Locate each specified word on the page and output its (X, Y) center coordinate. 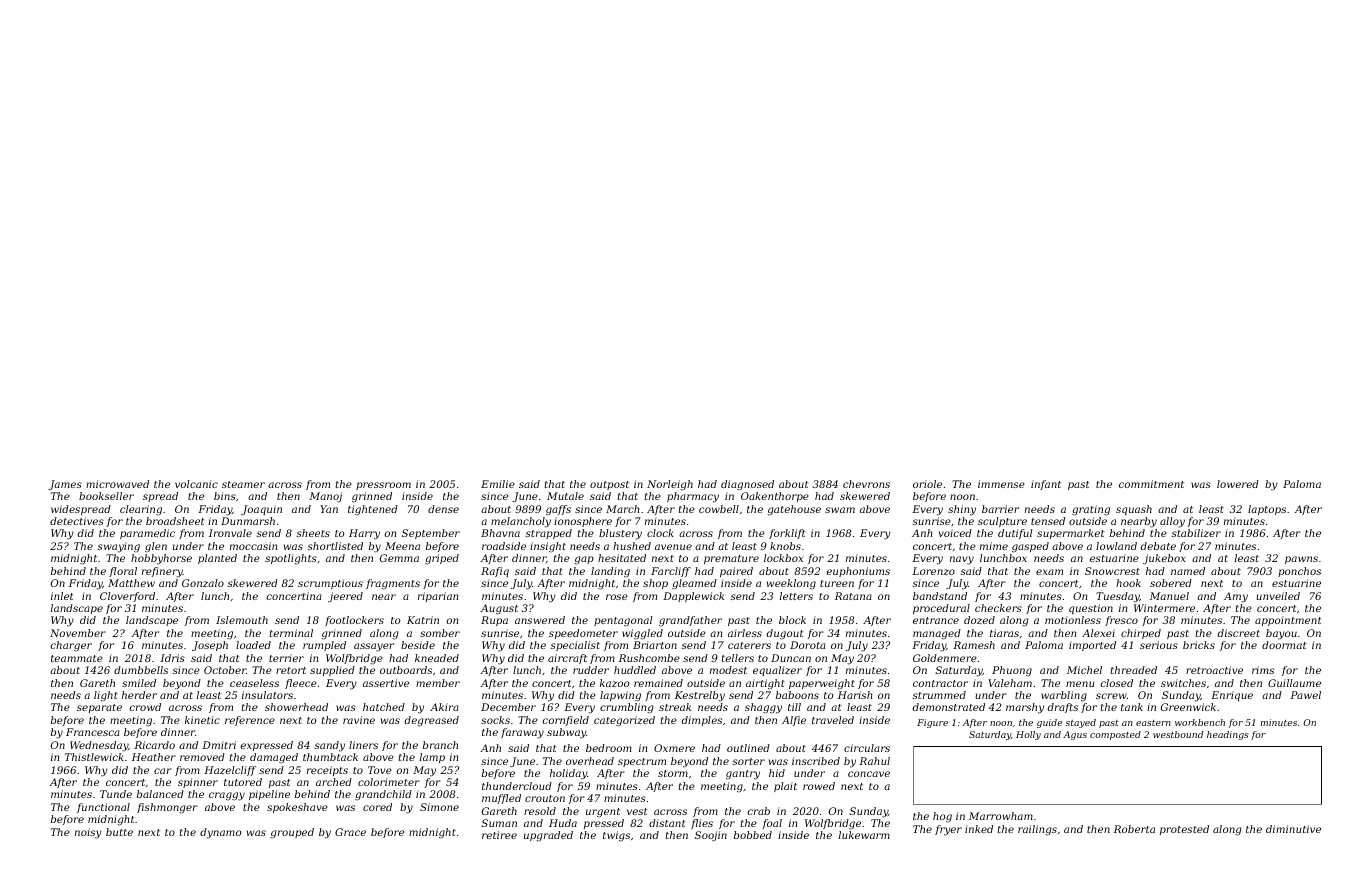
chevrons (866, 484)
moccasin (253, 546)
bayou (1281, 634)
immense (1001, 484)
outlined (748, 748)
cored (377, 807)
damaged (274, 758)
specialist (575, 646)
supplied (332, 671)
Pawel (1305, 695)
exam (1049, 572)
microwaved (117, 484)
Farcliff (671, 572)
